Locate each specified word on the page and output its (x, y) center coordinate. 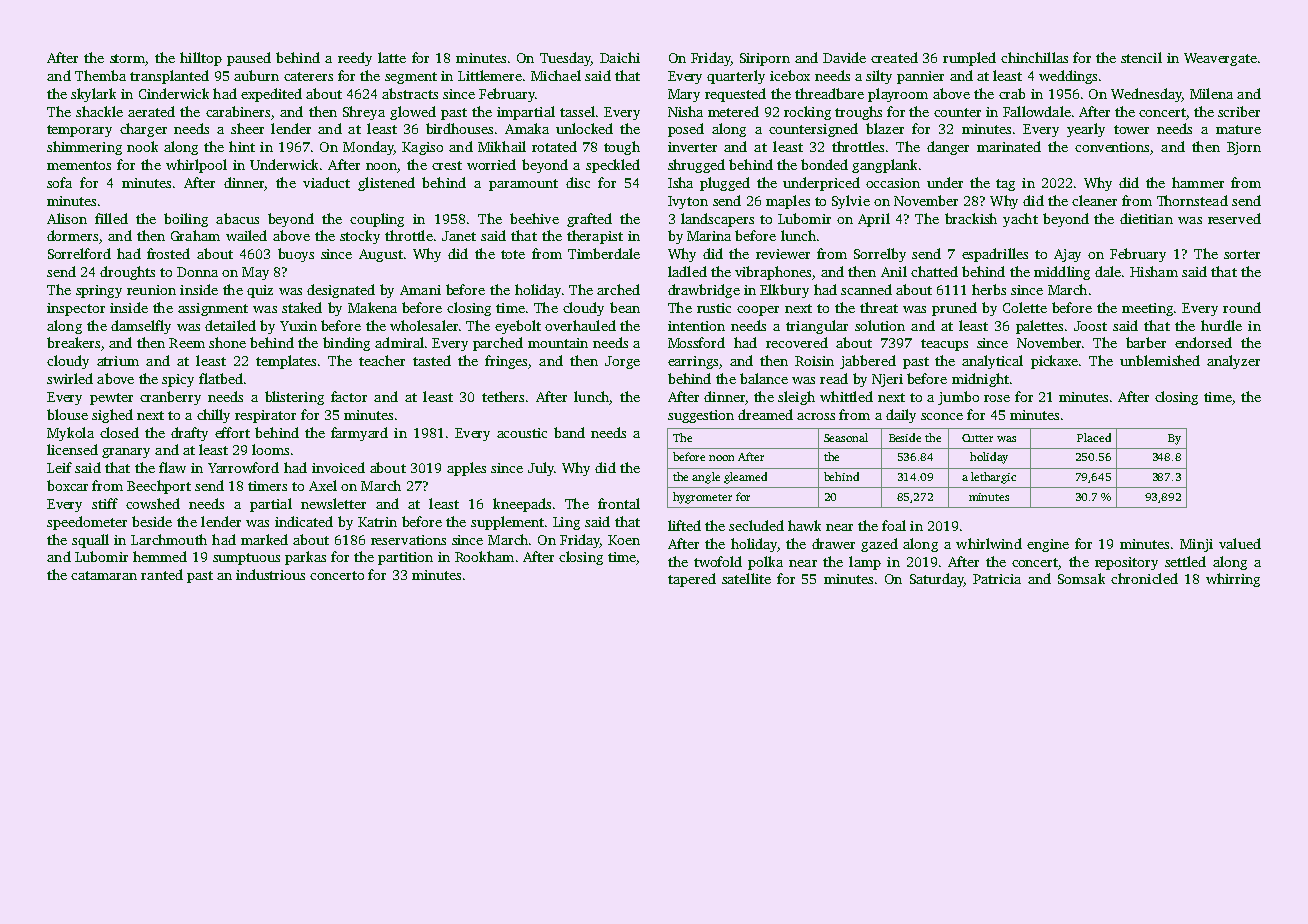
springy (99, 291)
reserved (1234, 218)
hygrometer (702, 498)
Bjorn (1244, 148)
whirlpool (196, 166)
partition (405, 558)
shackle (99, 111)
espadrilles (995, 255)
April (874, 220)
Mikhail (502, 146)
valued (1240, 543)
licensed (72, 449)
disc (578, 182)
